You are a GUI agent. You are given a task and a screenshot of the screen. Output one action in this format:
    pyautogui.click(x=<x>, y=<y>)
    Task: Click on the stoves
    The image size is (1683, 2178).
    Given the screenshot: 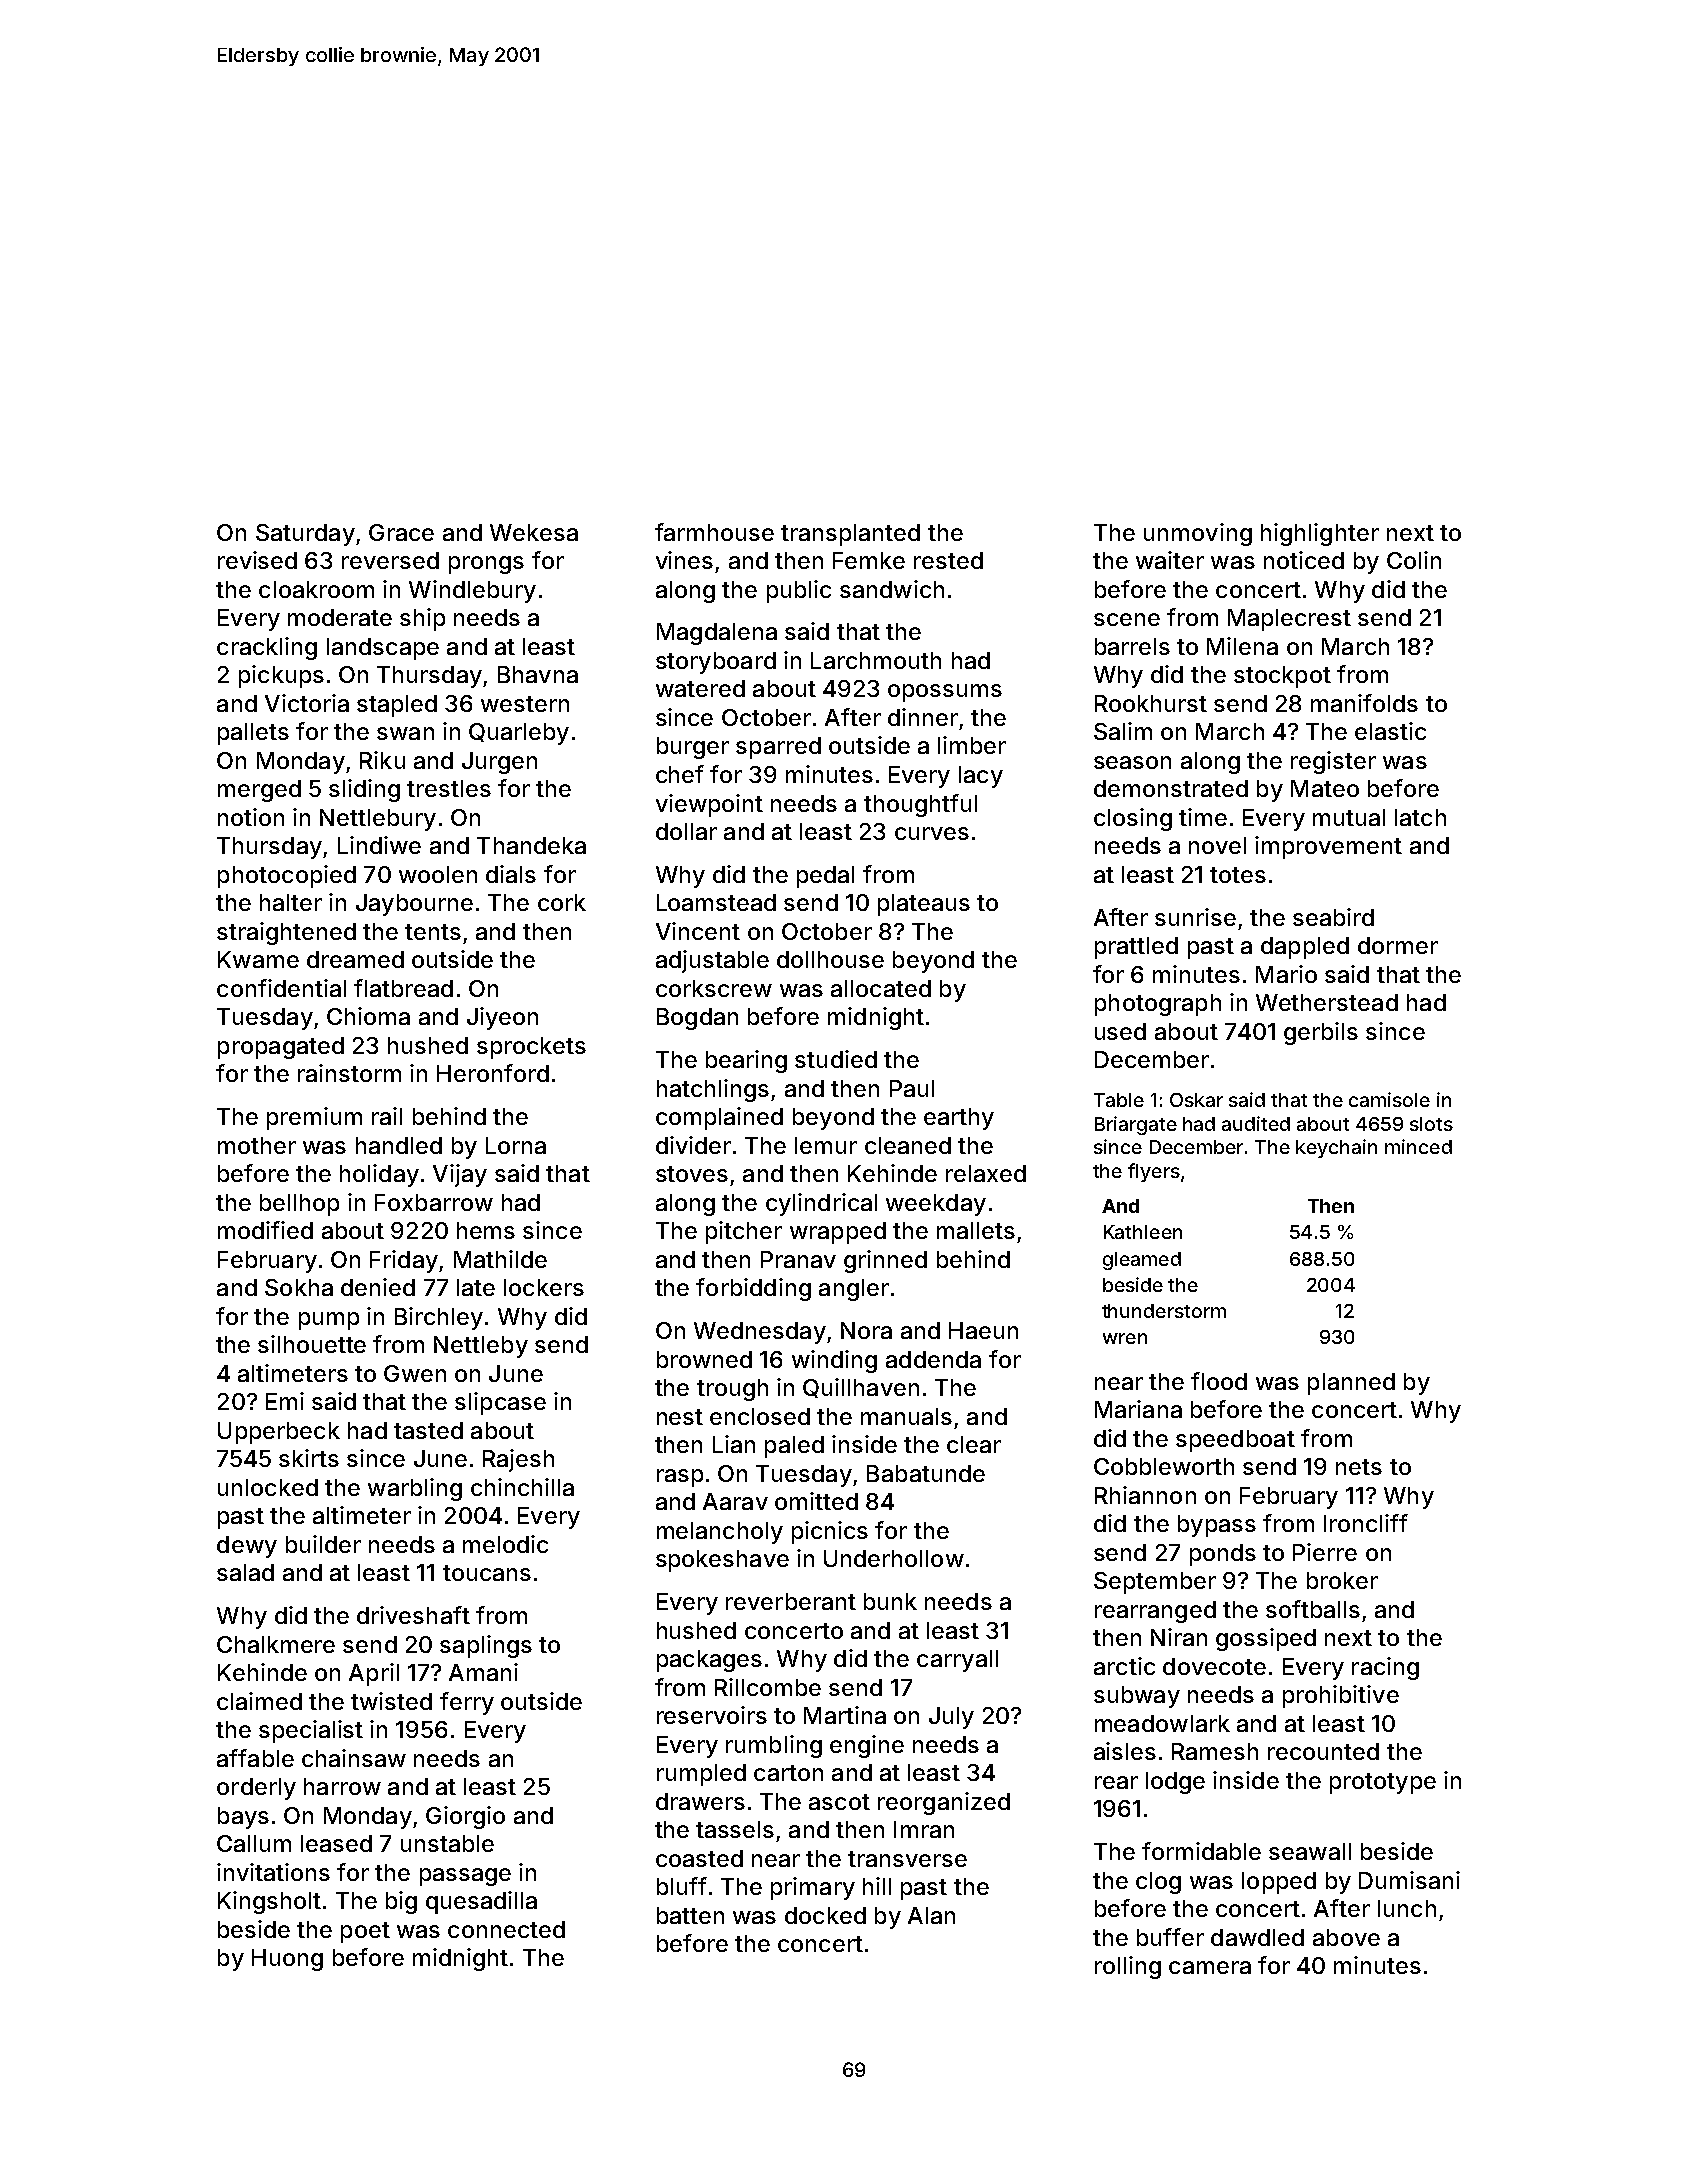 What is the action you would take?
    pyautogui.click(x=692, y=1174)
